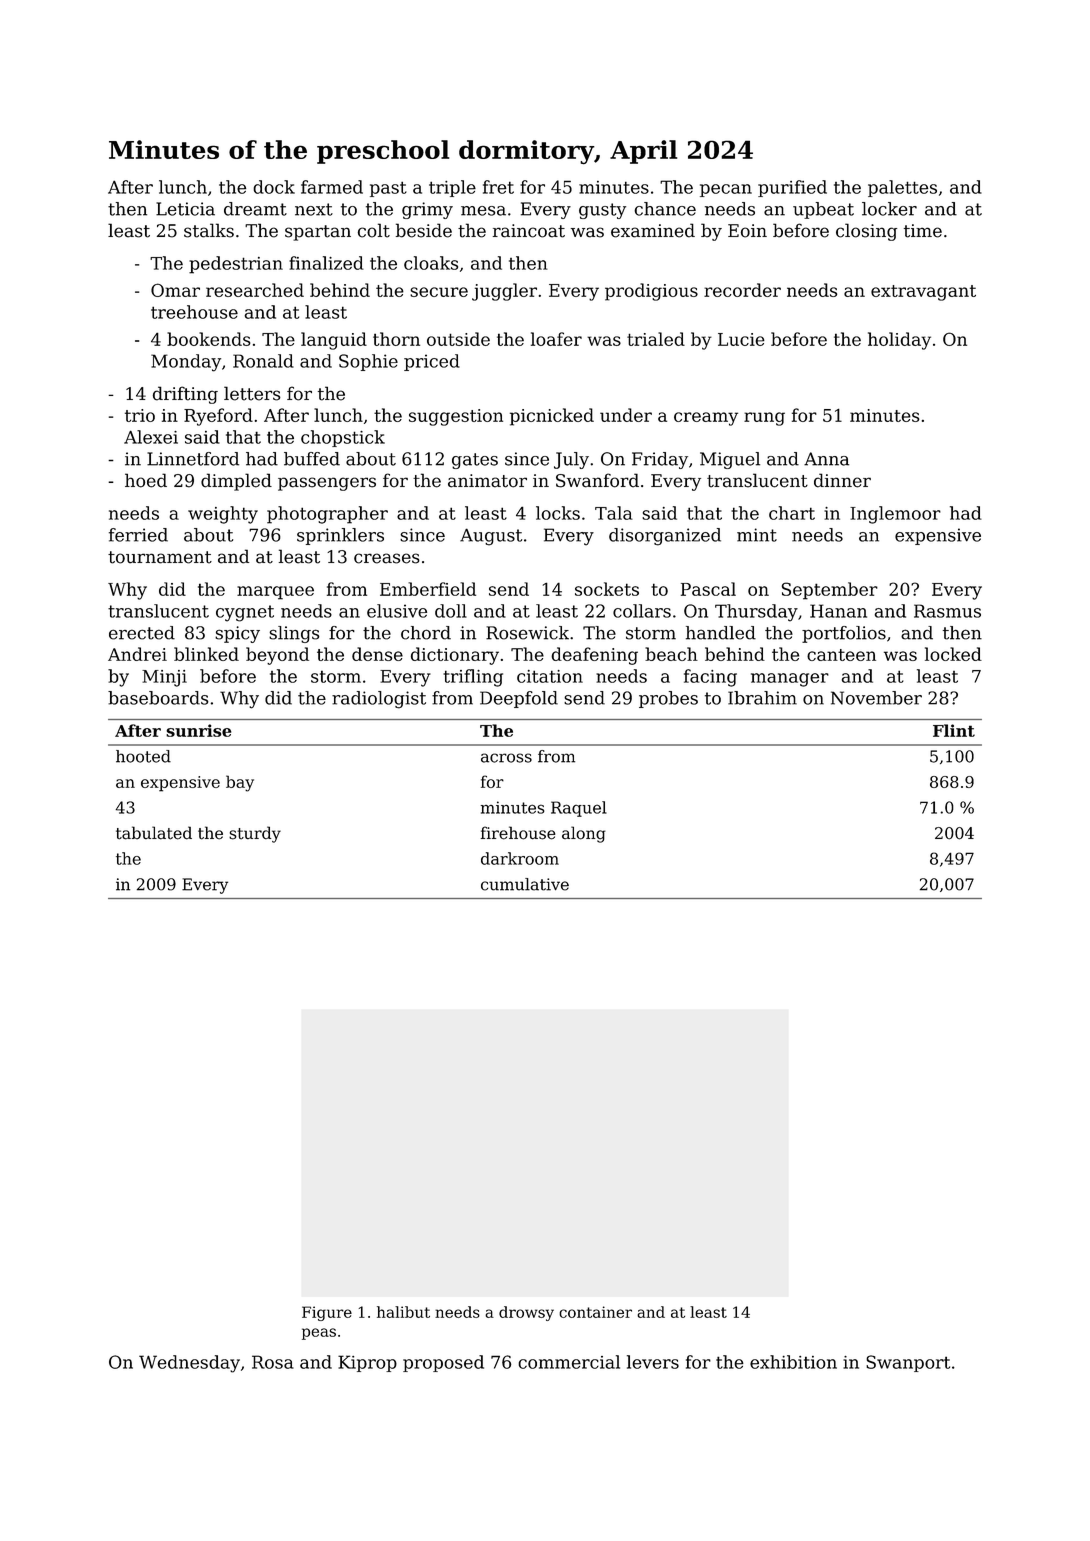  Describe the element at coordinates (556, 339) in the screenshot. I see `loafer` at that location.
